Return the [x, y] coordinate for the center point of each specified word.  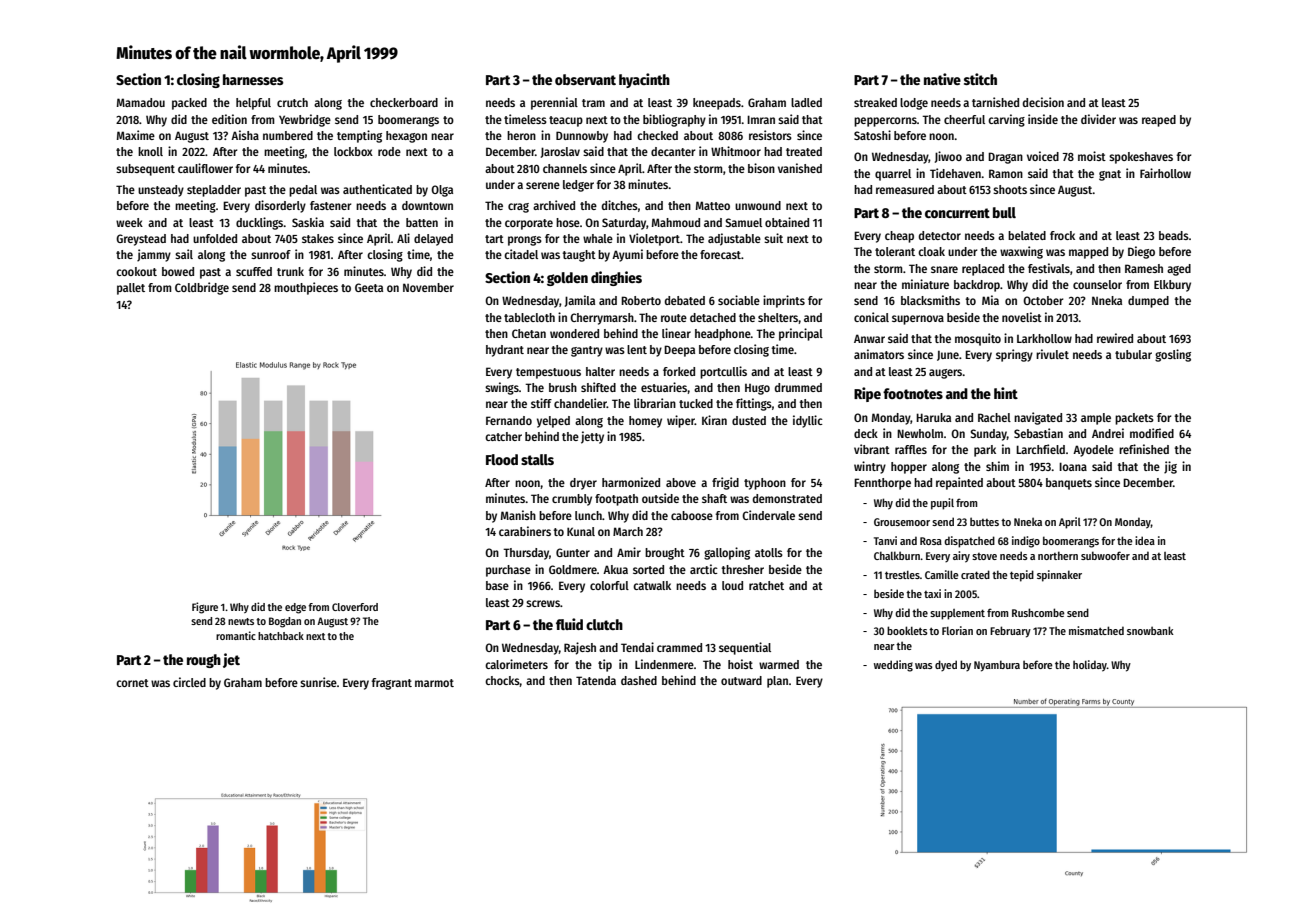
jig [1170, 467]
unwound [758, 205]
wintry [870, 467]
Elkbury [1172, 286]
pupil [942, 504]
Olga [442, 191]
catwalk [652, 585]
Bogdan [285, 622]
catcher [503, 436]
